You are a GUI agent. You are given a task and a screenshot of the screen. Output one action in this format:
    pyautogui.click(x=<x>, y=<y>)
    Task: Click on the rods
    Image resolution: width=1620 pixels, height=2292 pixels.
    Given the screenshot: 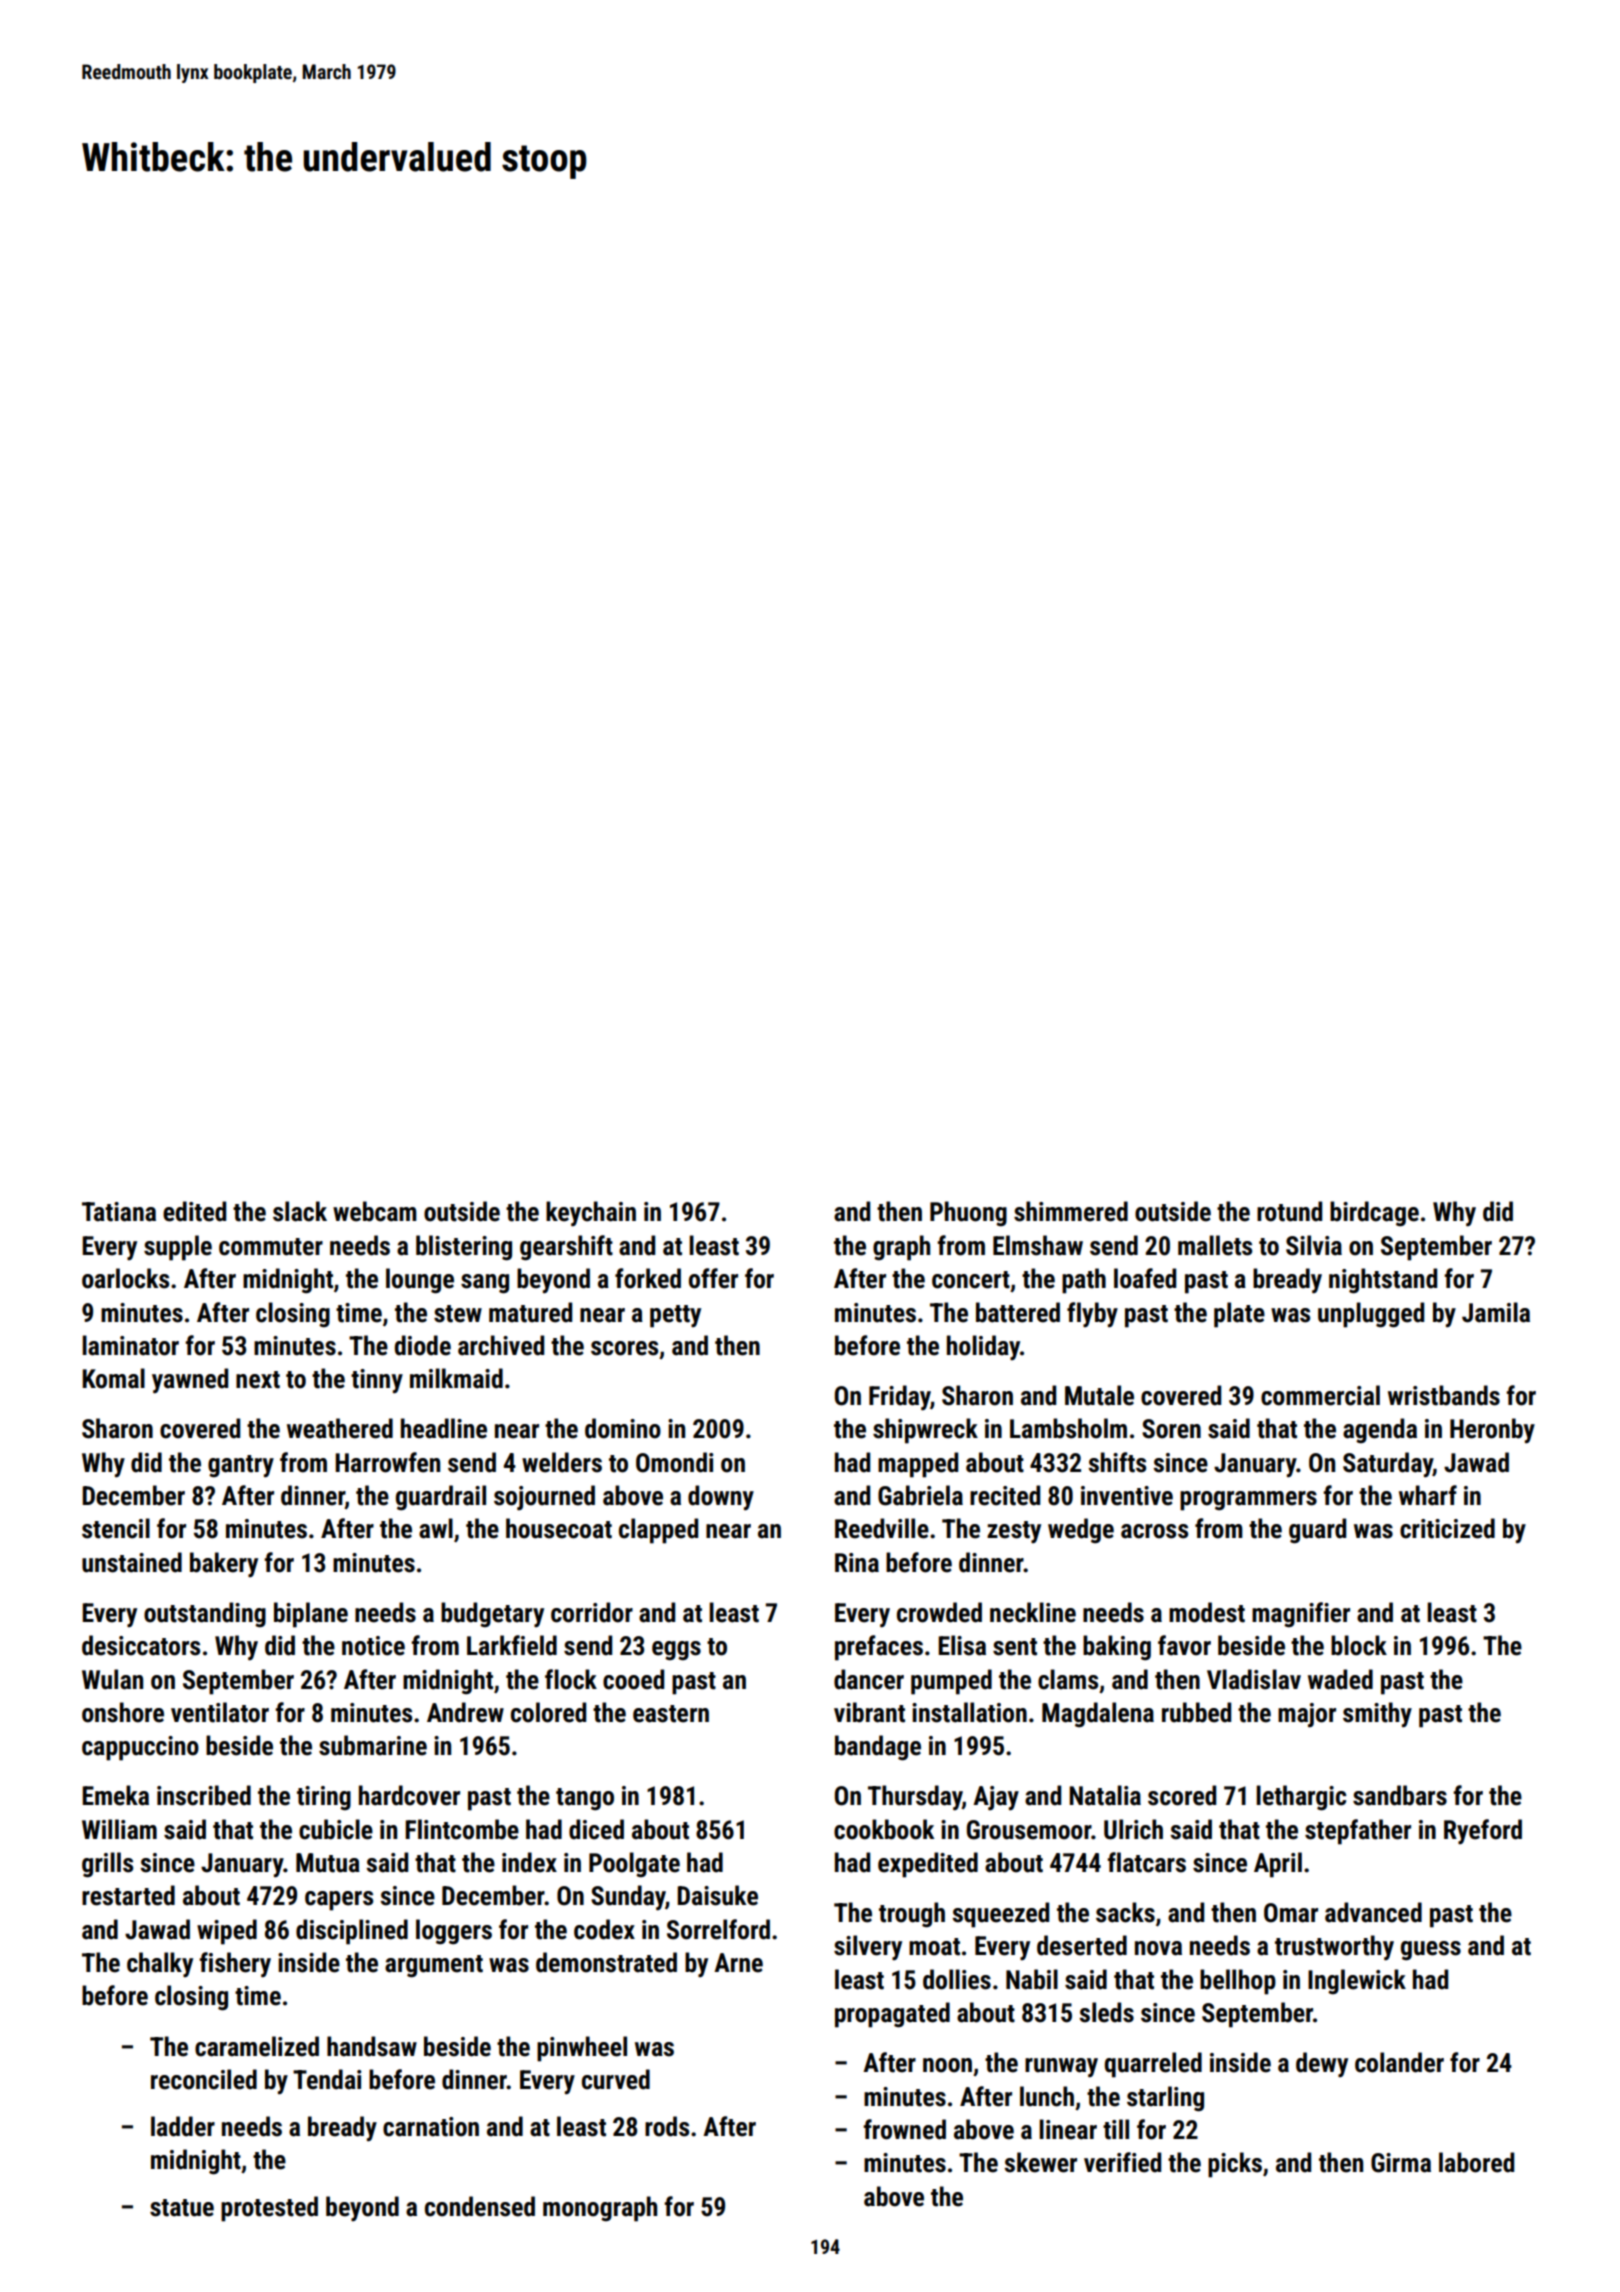 What is the action you would take?
    pyautogui.click(x=667, y=2126)
